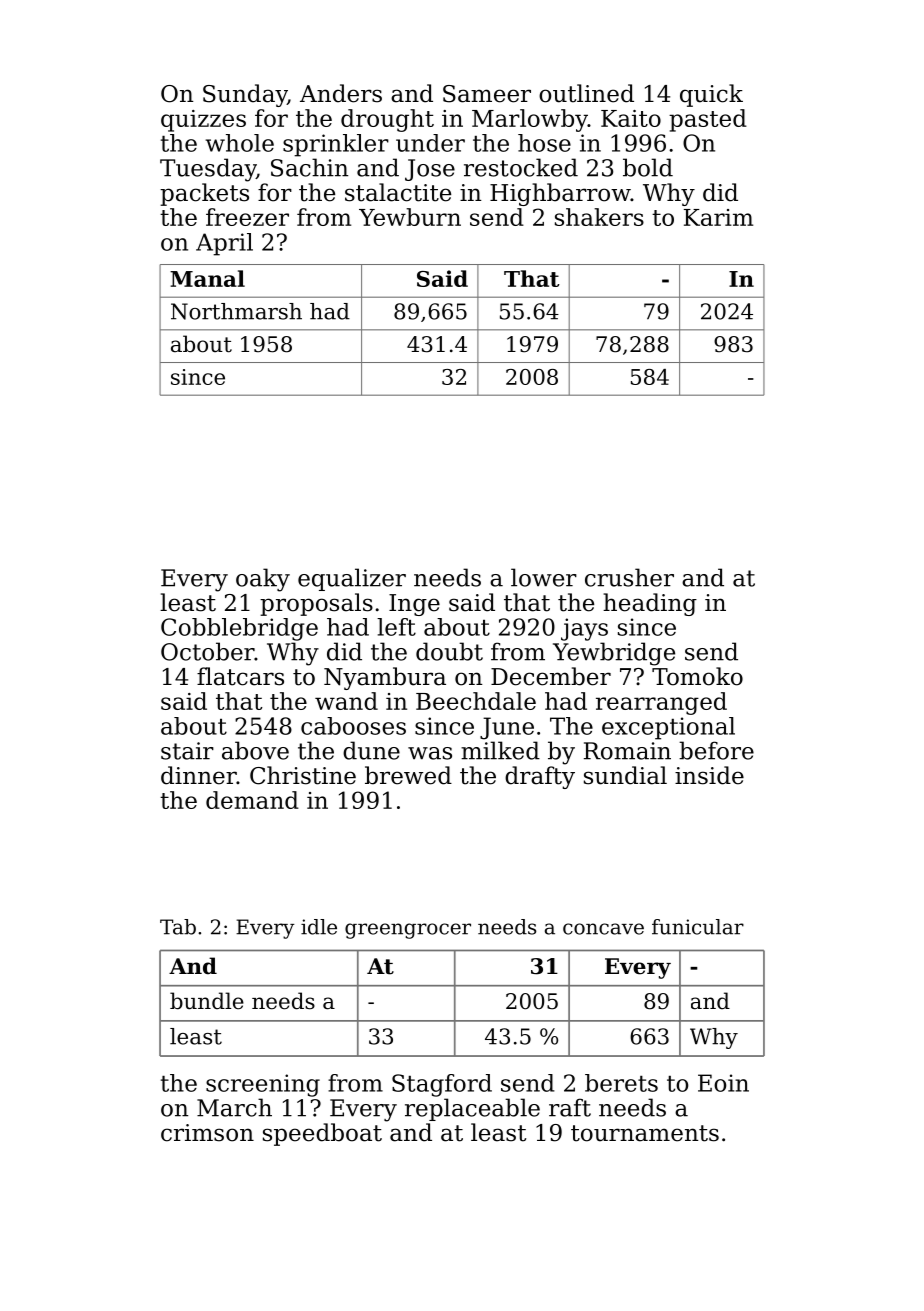 The width and height of the document is (924, 1311). Describe the element at coordinates (472, 1109) in the document. I see `replaceable` at that location.
